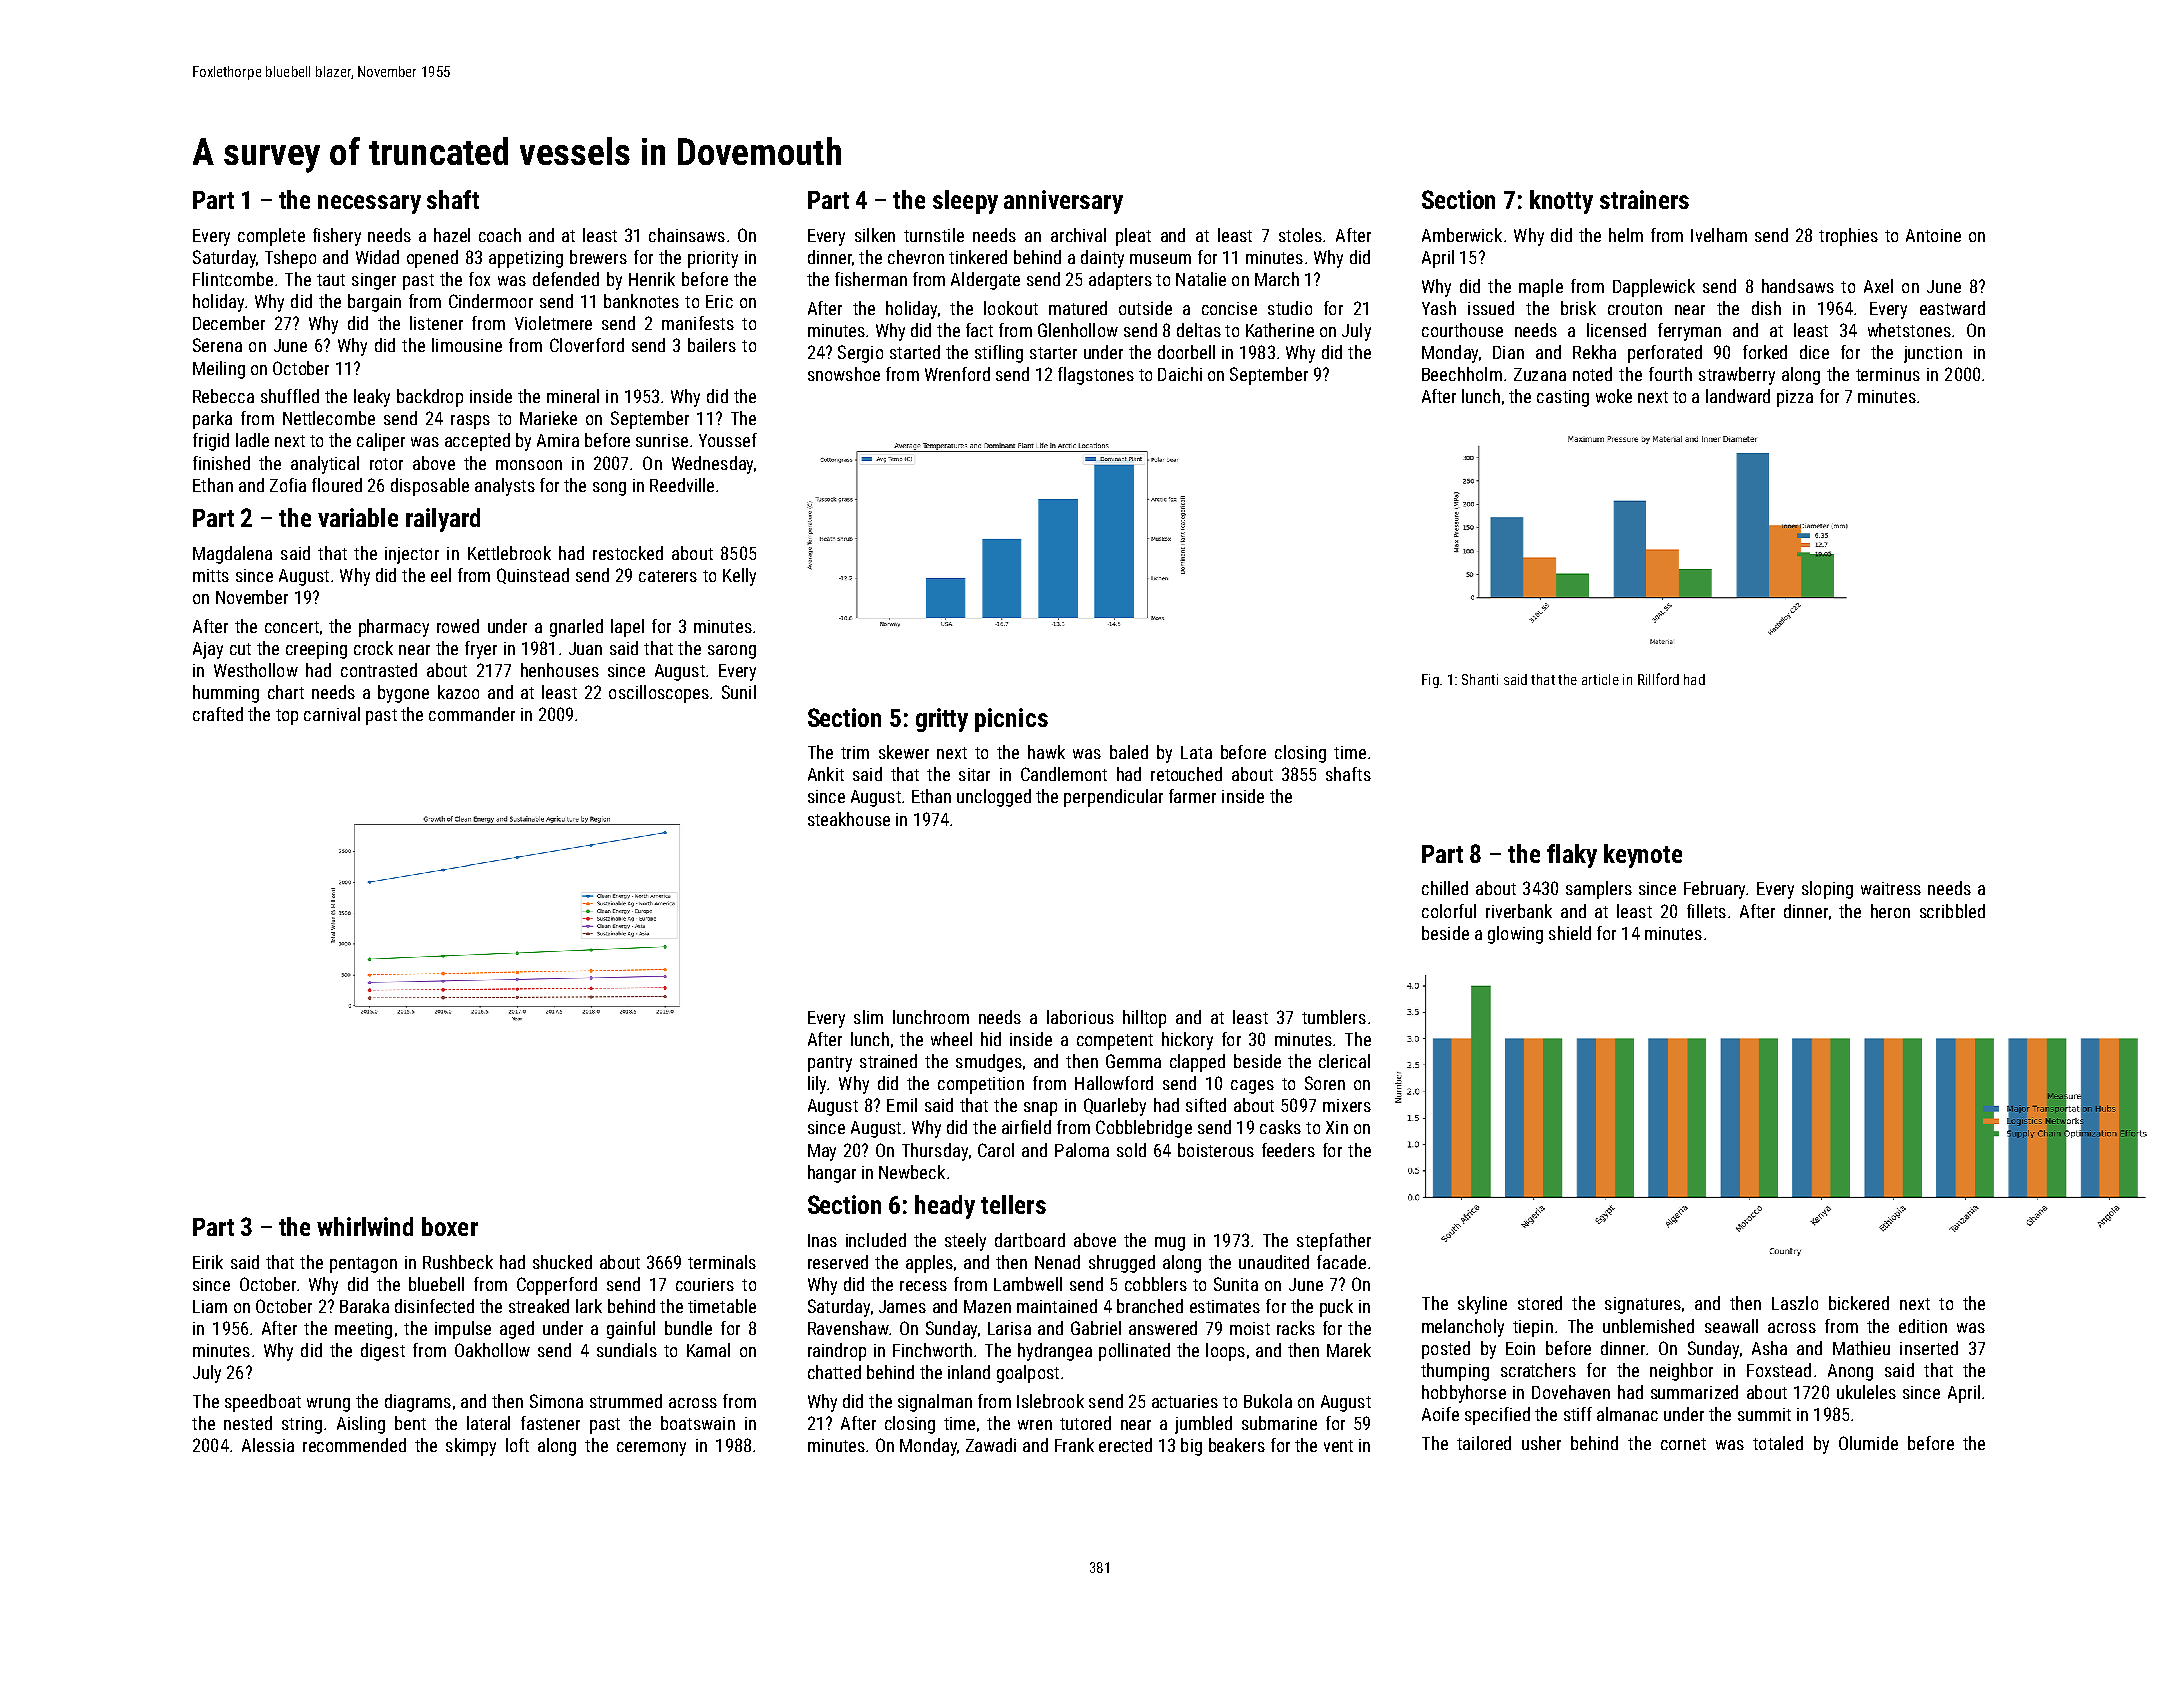  I want to click on perpendicular, so click(1113, 798).
